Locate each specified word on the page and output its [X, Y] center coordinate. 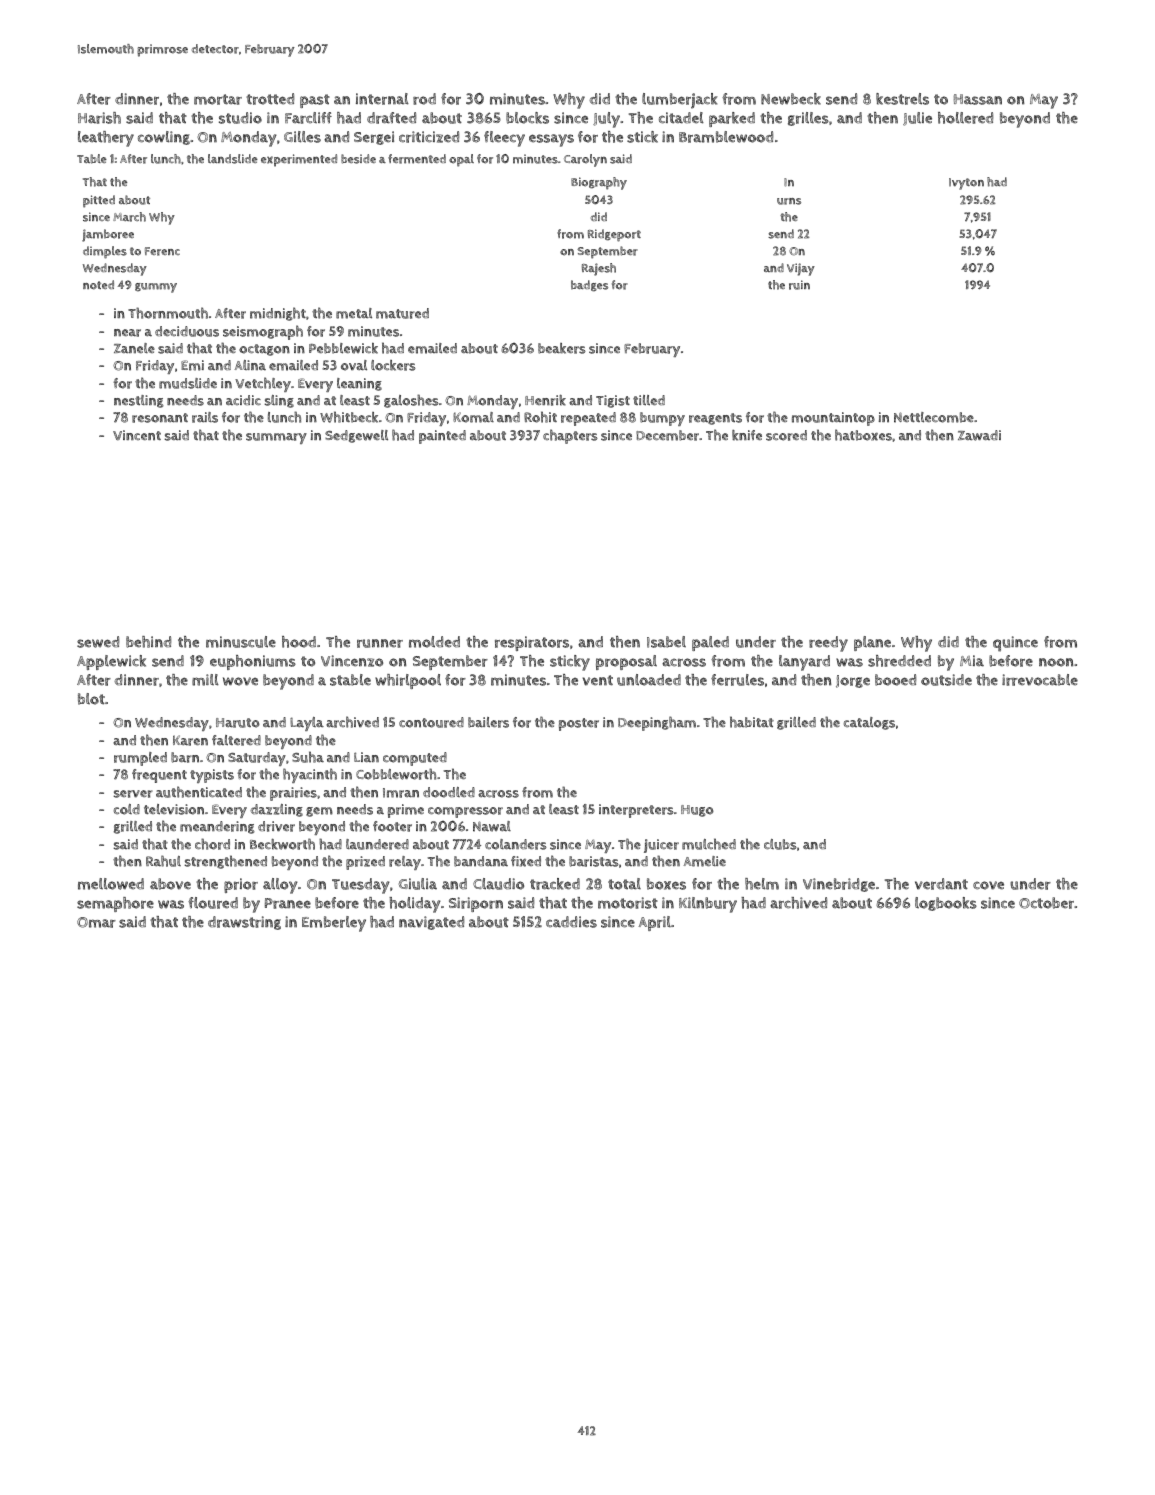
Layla [307, 724]
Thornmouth [168, 313]
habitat [752, 722]
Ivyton [966, 184]
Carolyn [585, 160]
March [129, 217]
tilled [649, 400]
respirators [532, 643]
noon [1056, 662]
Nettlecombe [934, 417]
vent [598, 680]
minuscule [241, 642]
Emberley [334, 924]
